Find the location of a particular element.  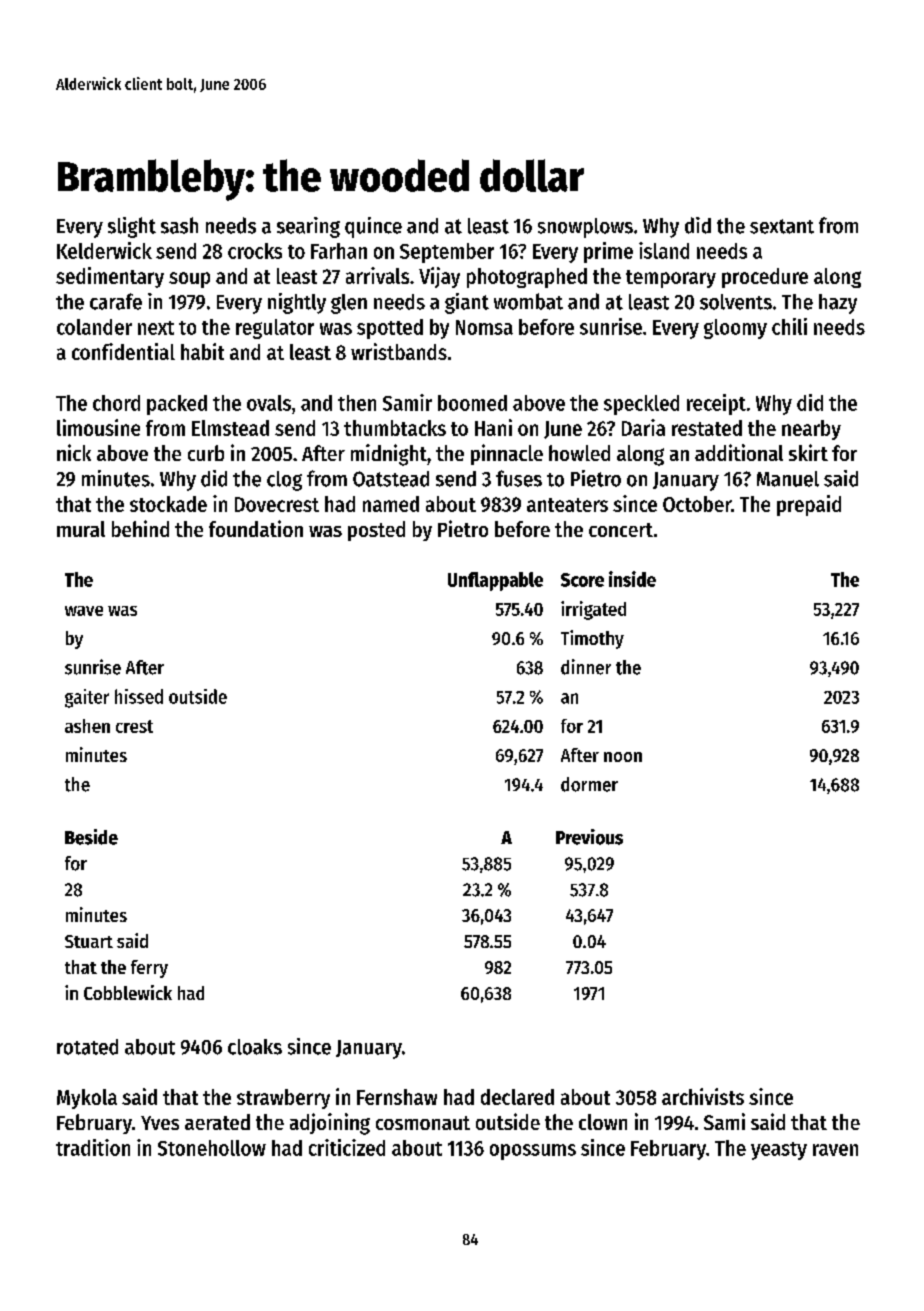

procedure is located at coordinates (765, 278).
